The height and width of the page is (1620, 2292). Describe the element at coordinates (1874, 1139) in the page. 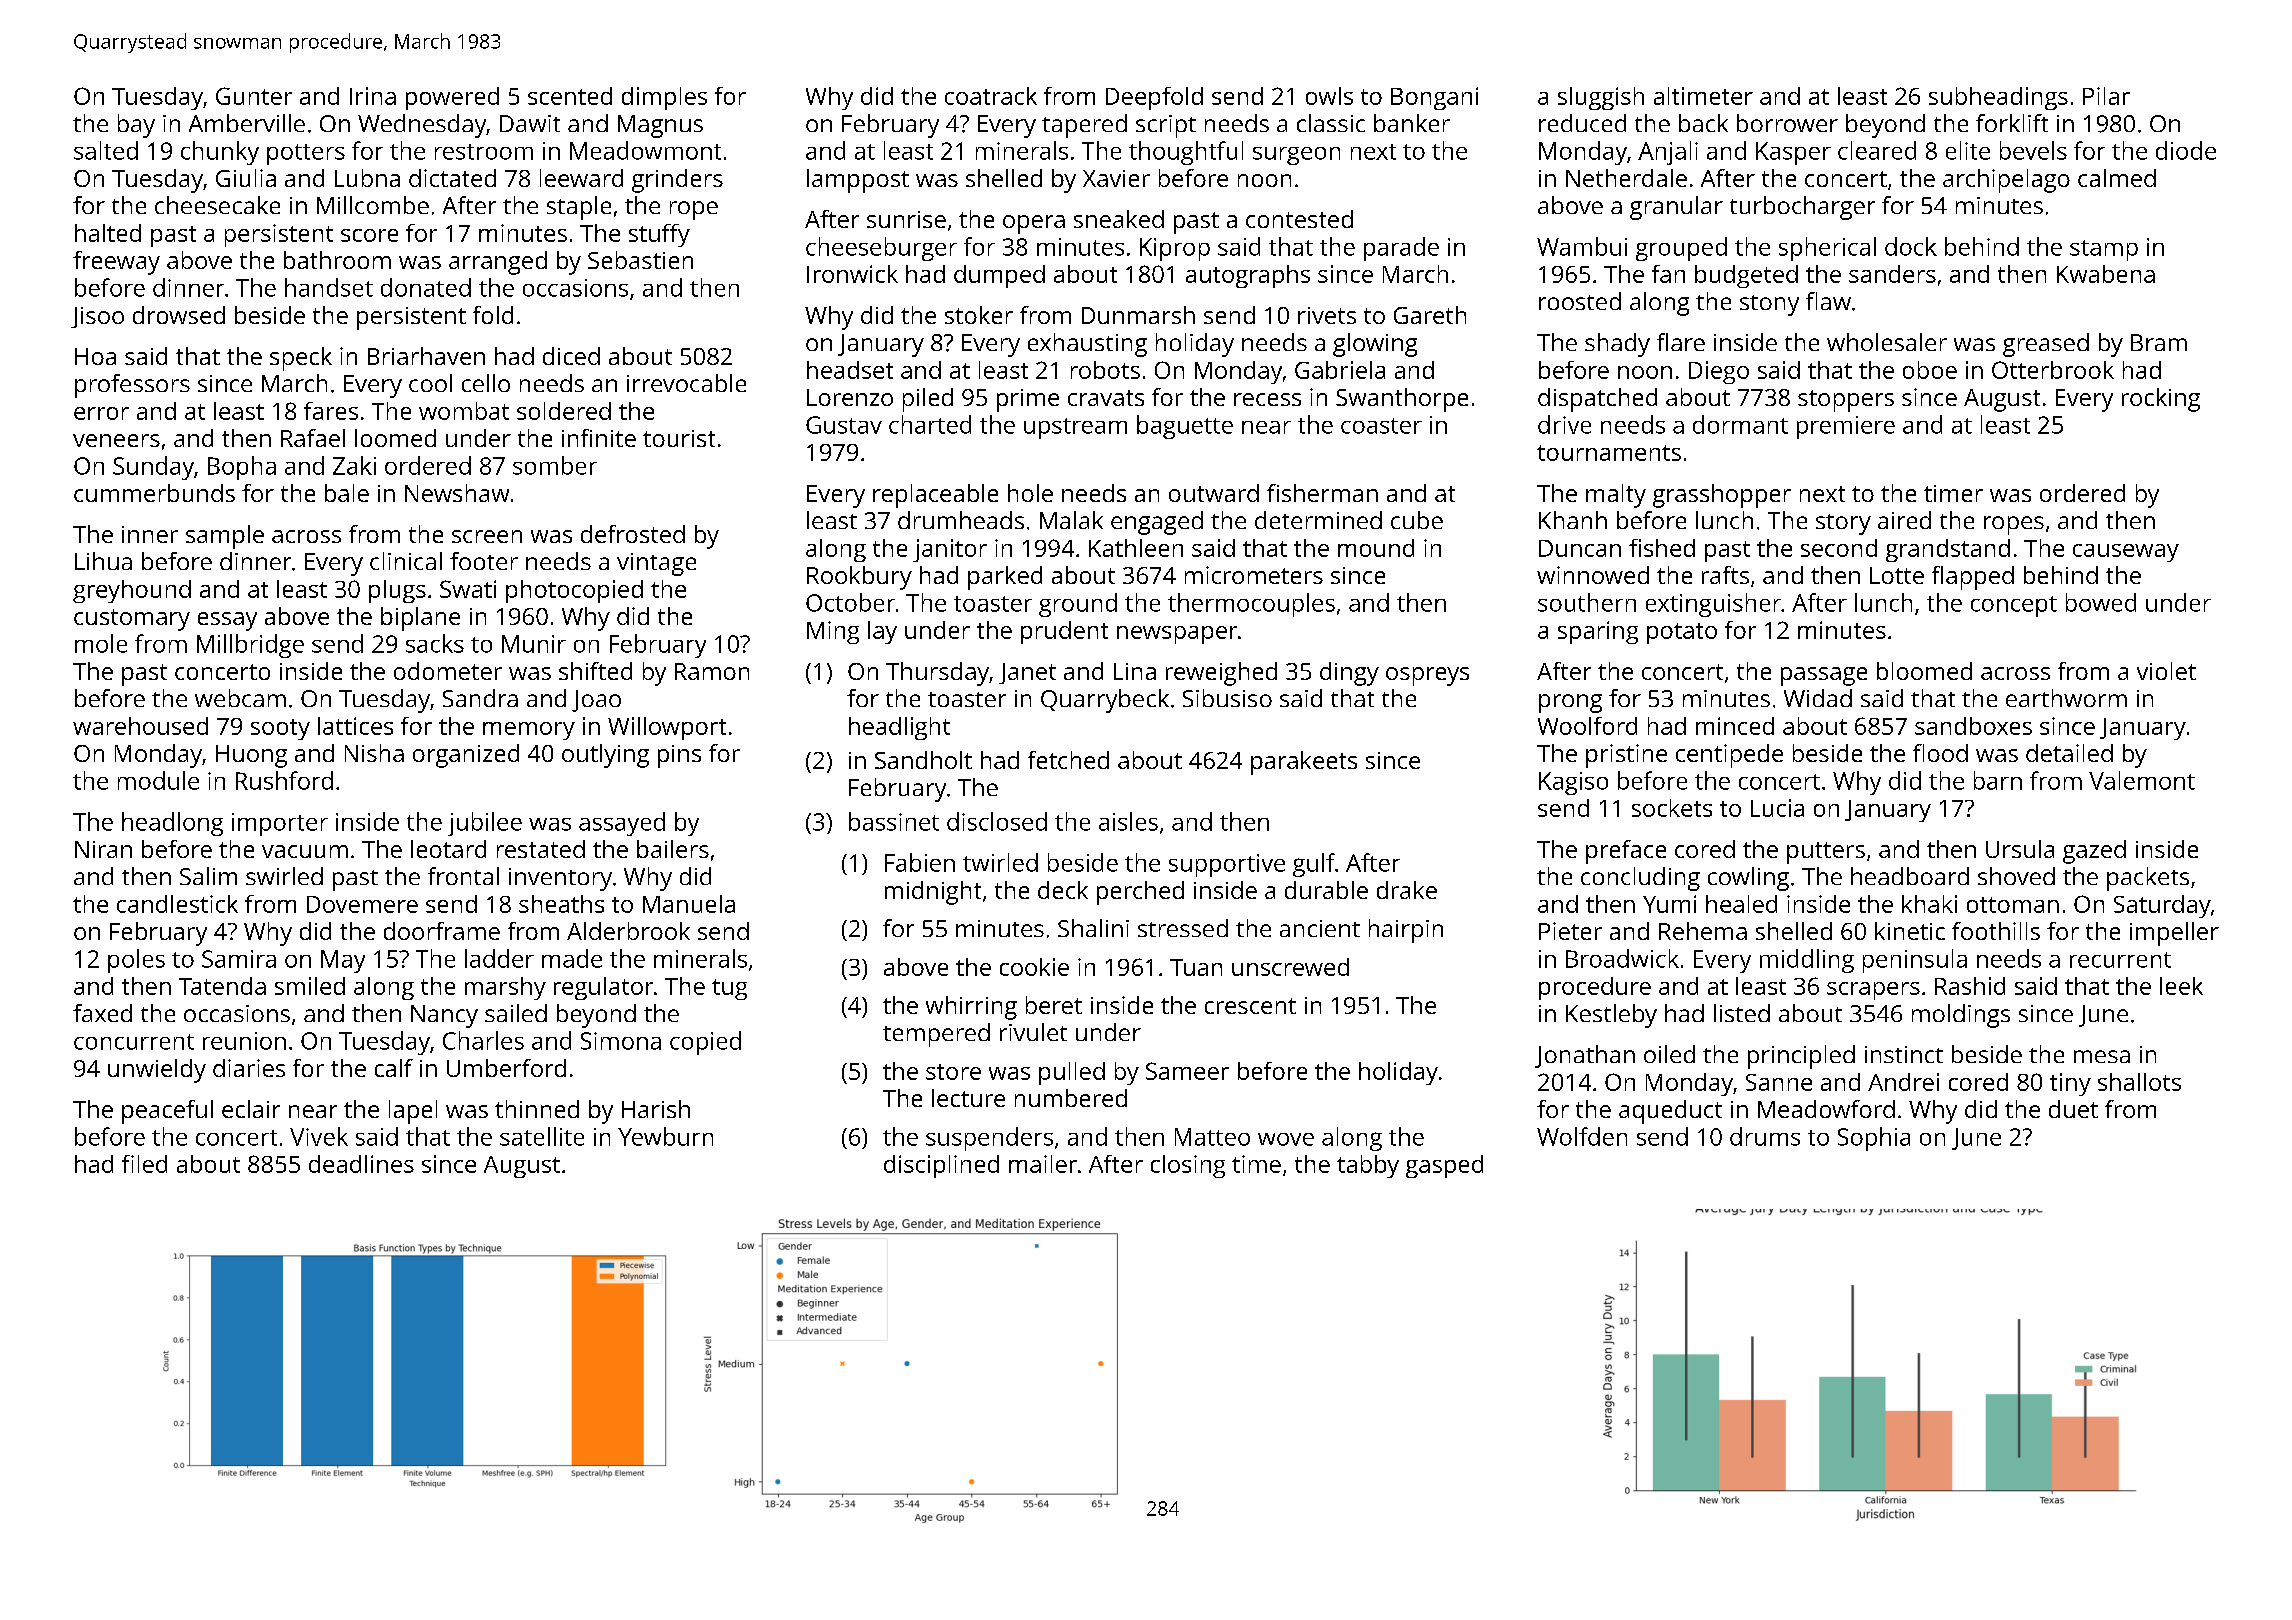

I see `Sophia` at that location.
